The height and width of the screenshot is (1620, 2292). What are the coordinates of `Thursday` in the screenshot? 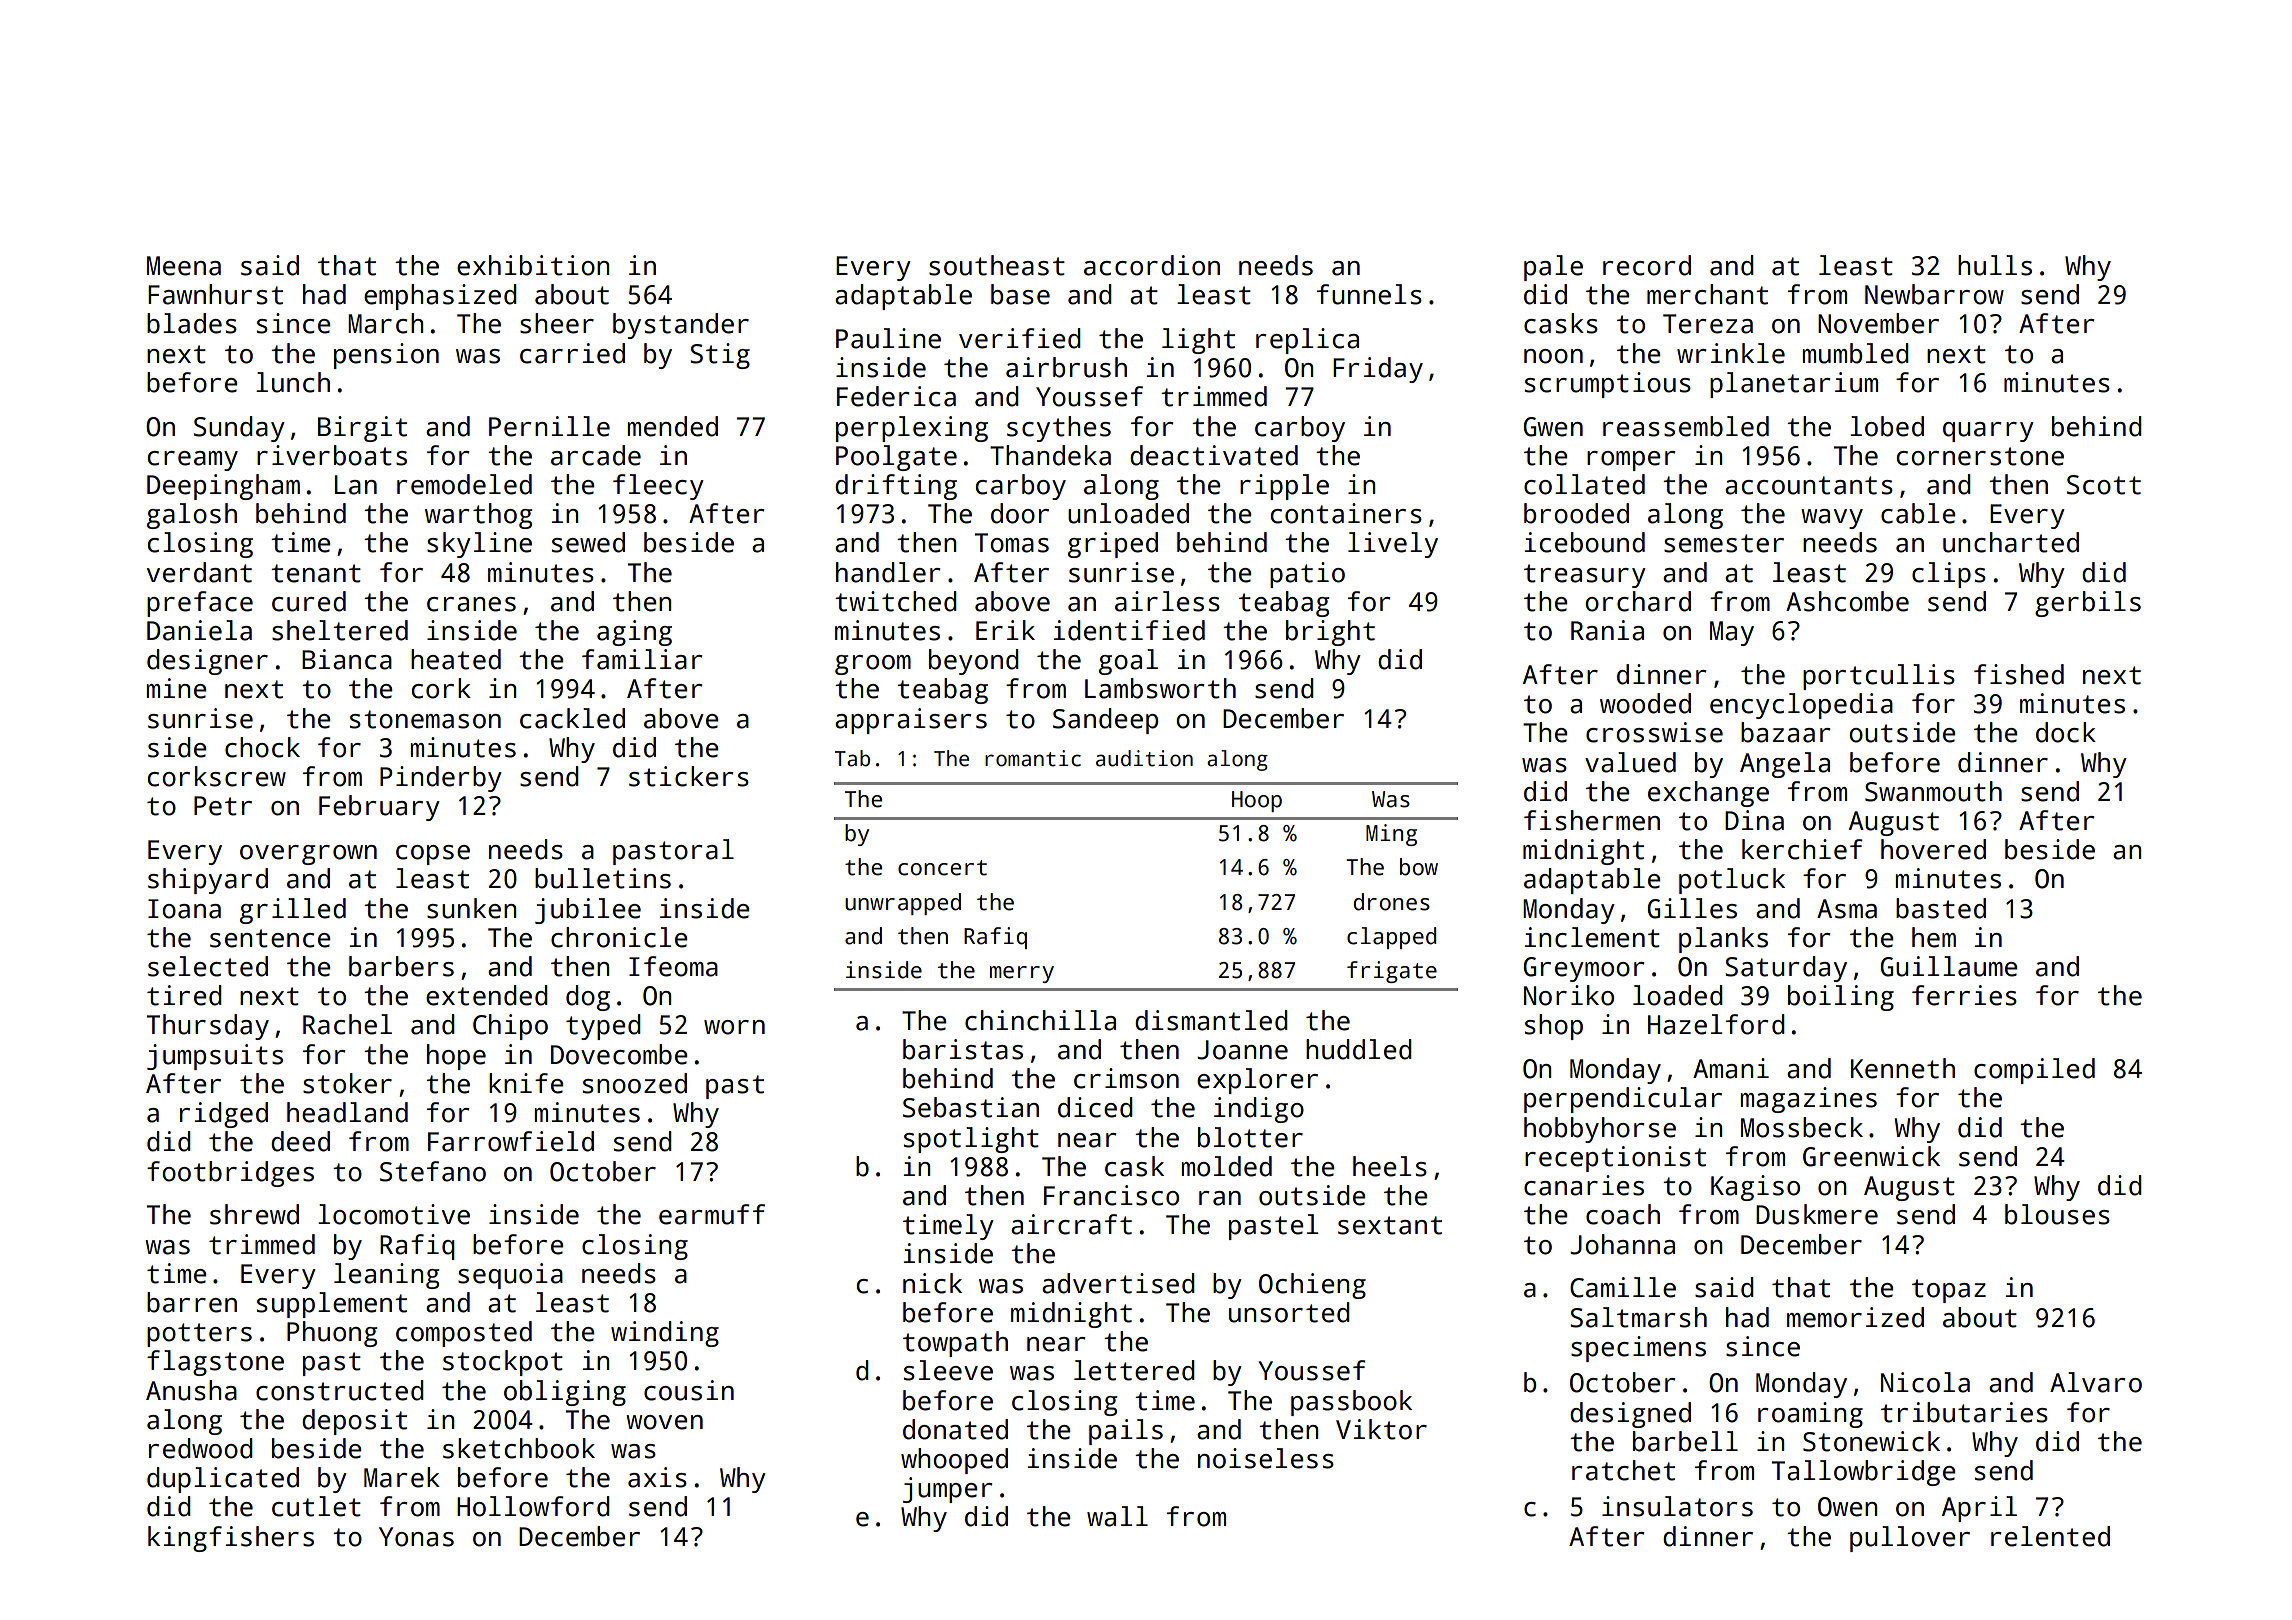 It's located at (208, 1027).
